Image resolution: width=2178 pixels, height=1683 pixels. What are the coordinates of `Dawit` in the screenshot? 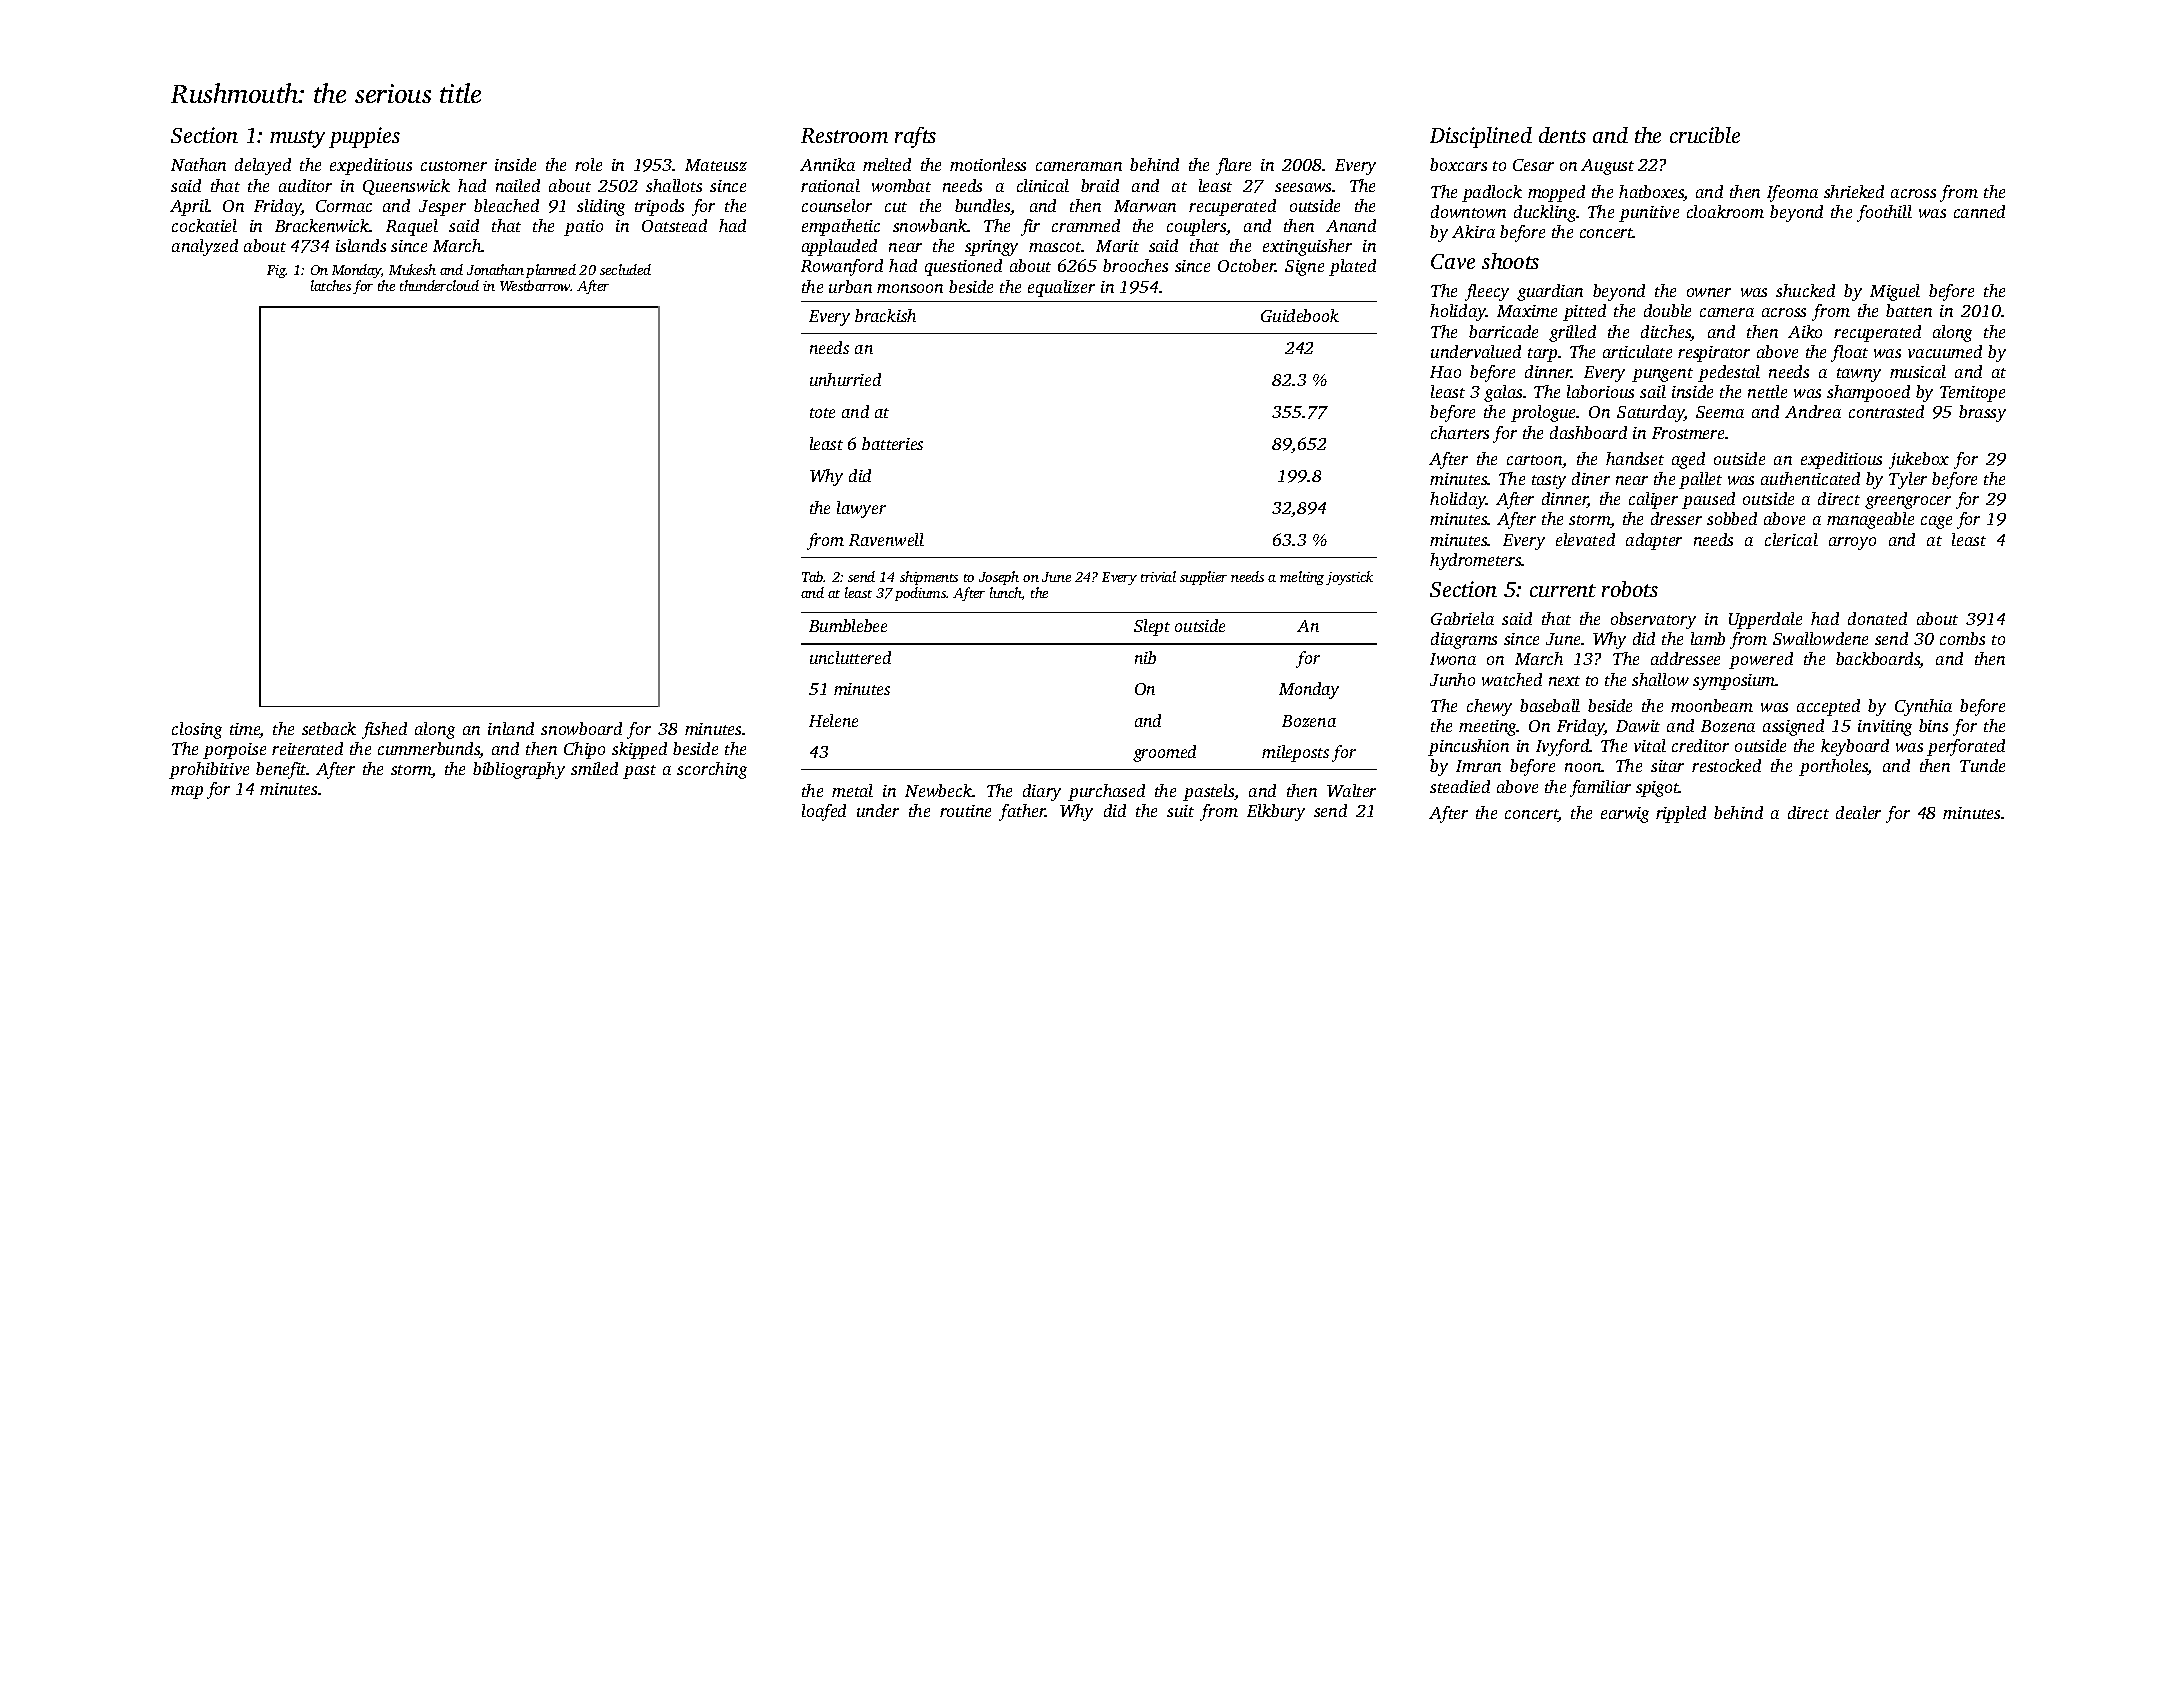 It's located at (1638, 726).
